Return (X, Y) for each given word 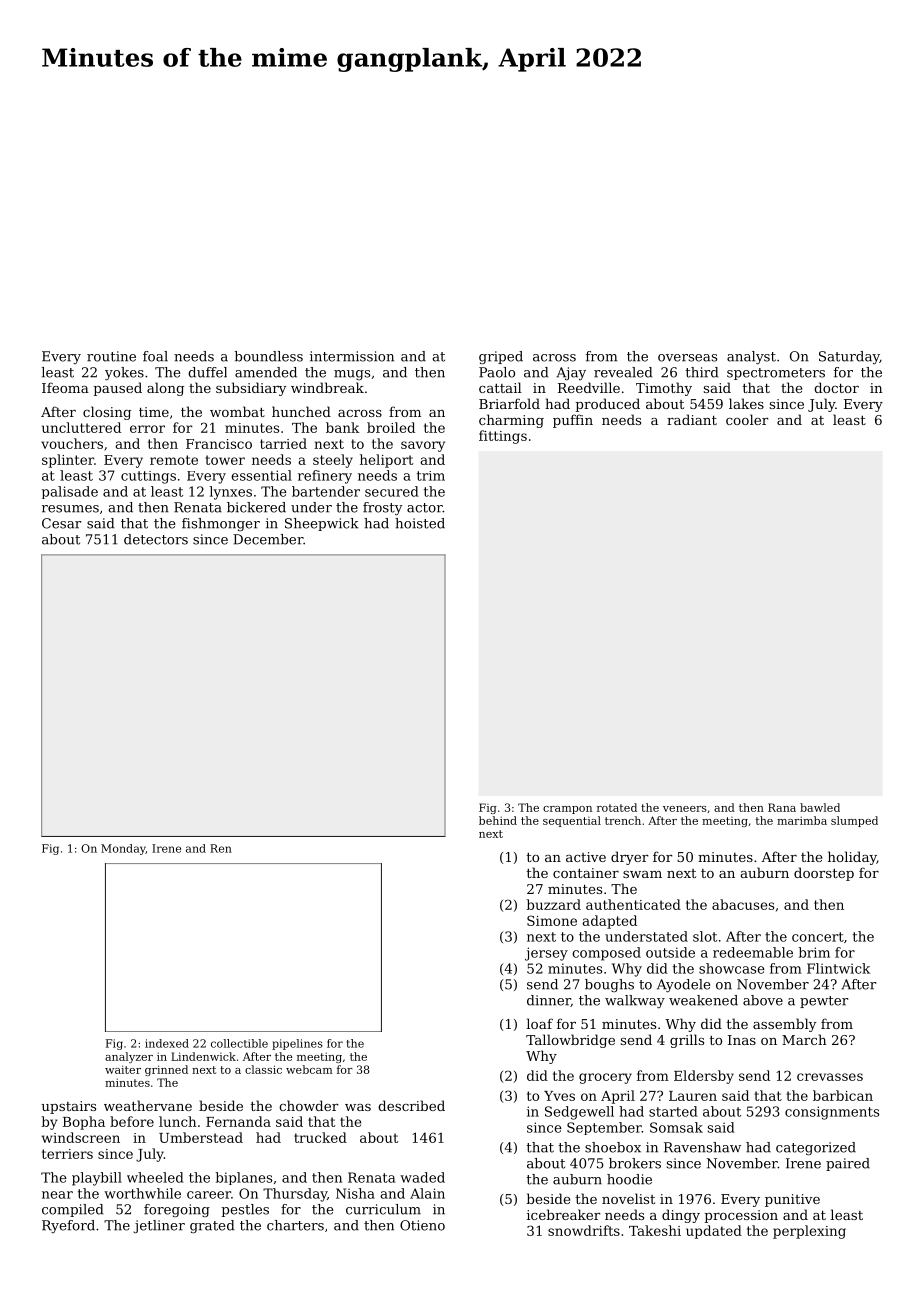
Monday (123, 849)
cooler (747, 419)
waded (422, 1177)
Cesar (61, 523)
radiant (692, 419)
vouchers (72, 443)
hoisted (420, 523)
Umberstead (201, 1137)
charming (511, 421)
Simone (552, 920)
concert (818, 937)
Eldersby (704, 1077)
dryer (629, 858)
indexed (167, 1043)
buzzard (553, 904)
